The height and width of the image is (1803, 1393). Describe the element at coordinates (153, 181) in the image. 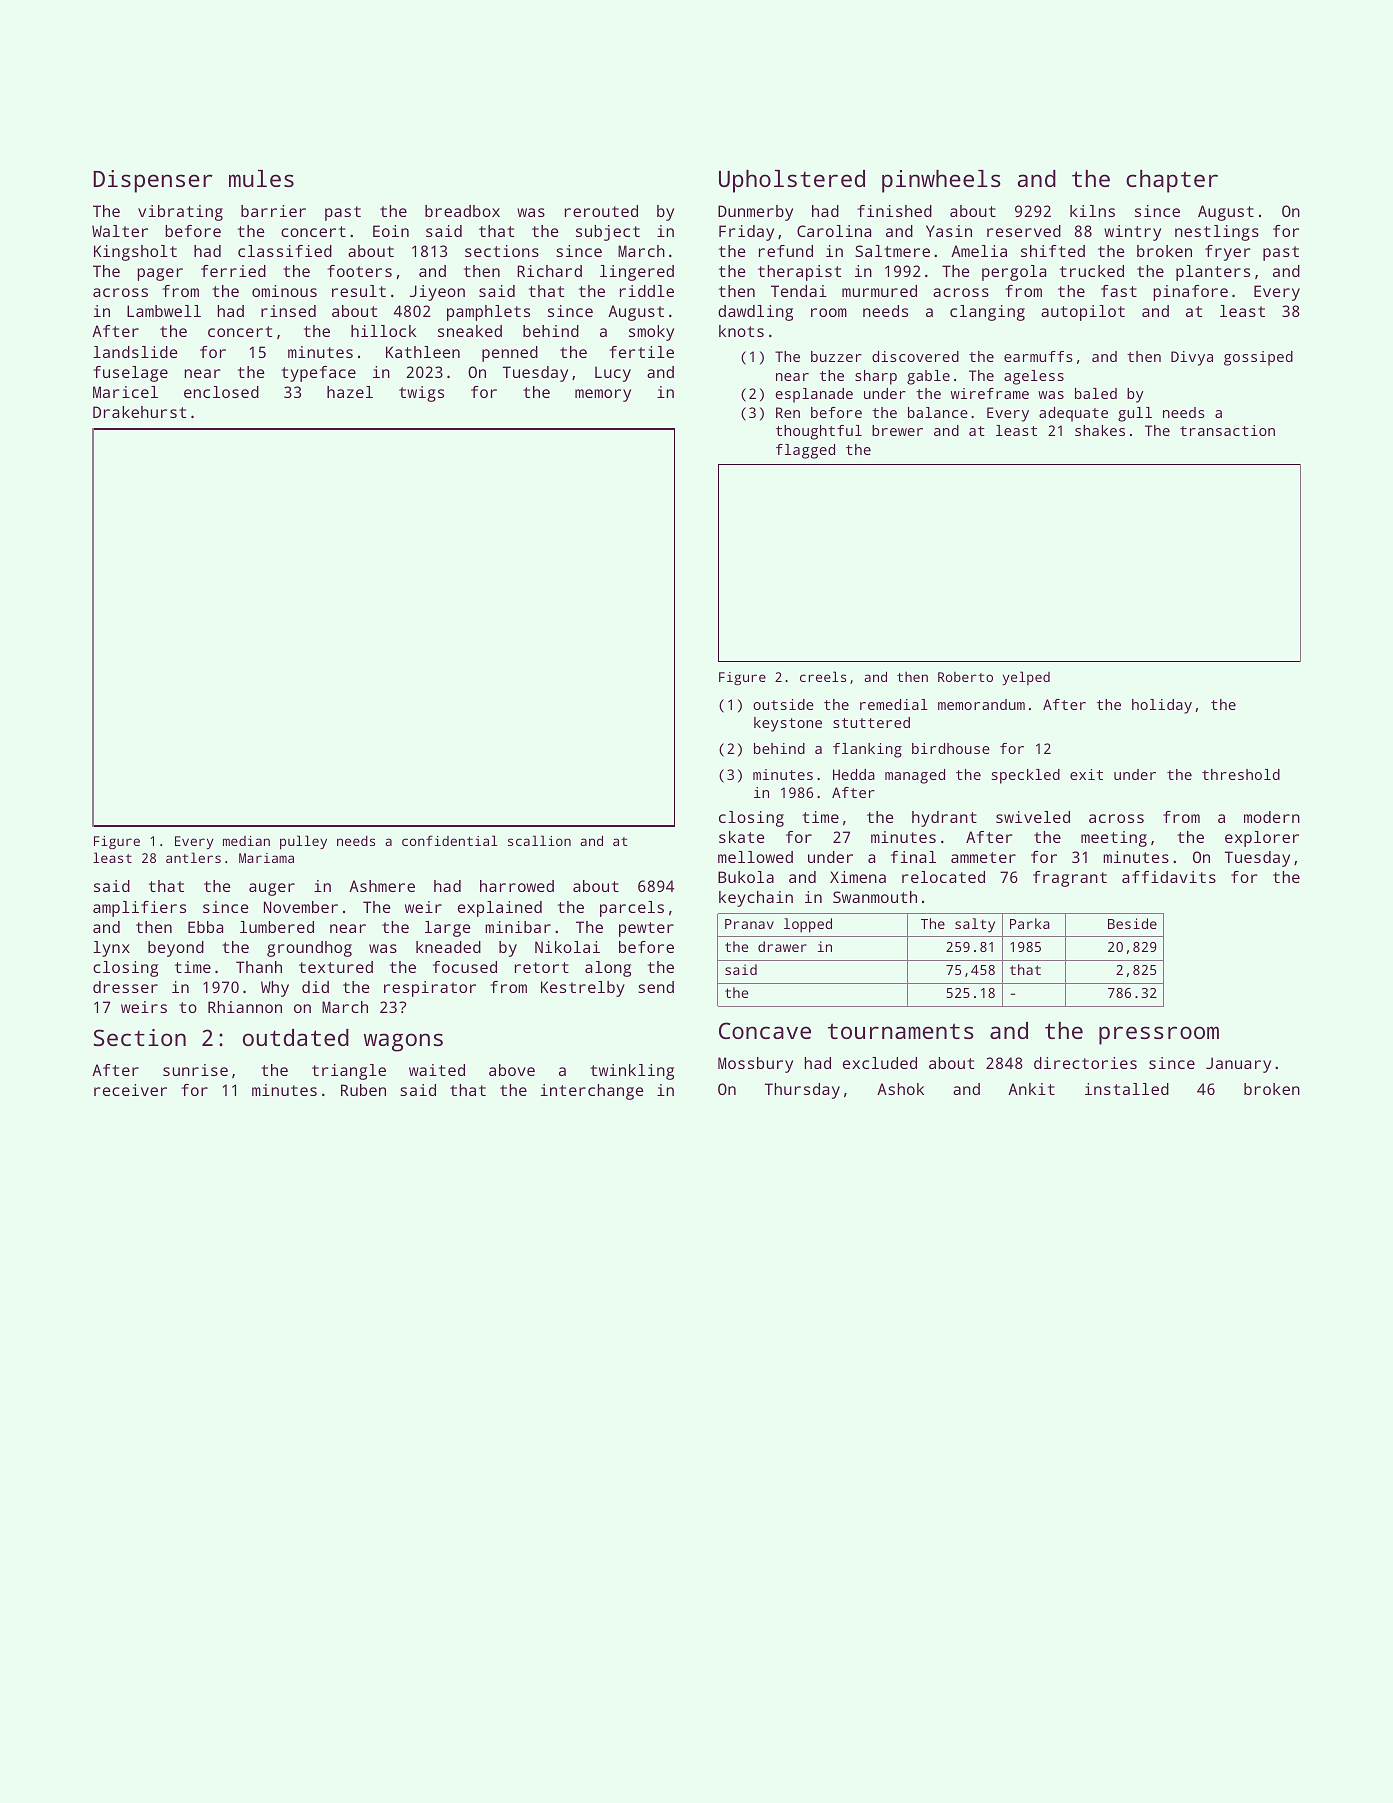

I see `Dispenser` at that location.
